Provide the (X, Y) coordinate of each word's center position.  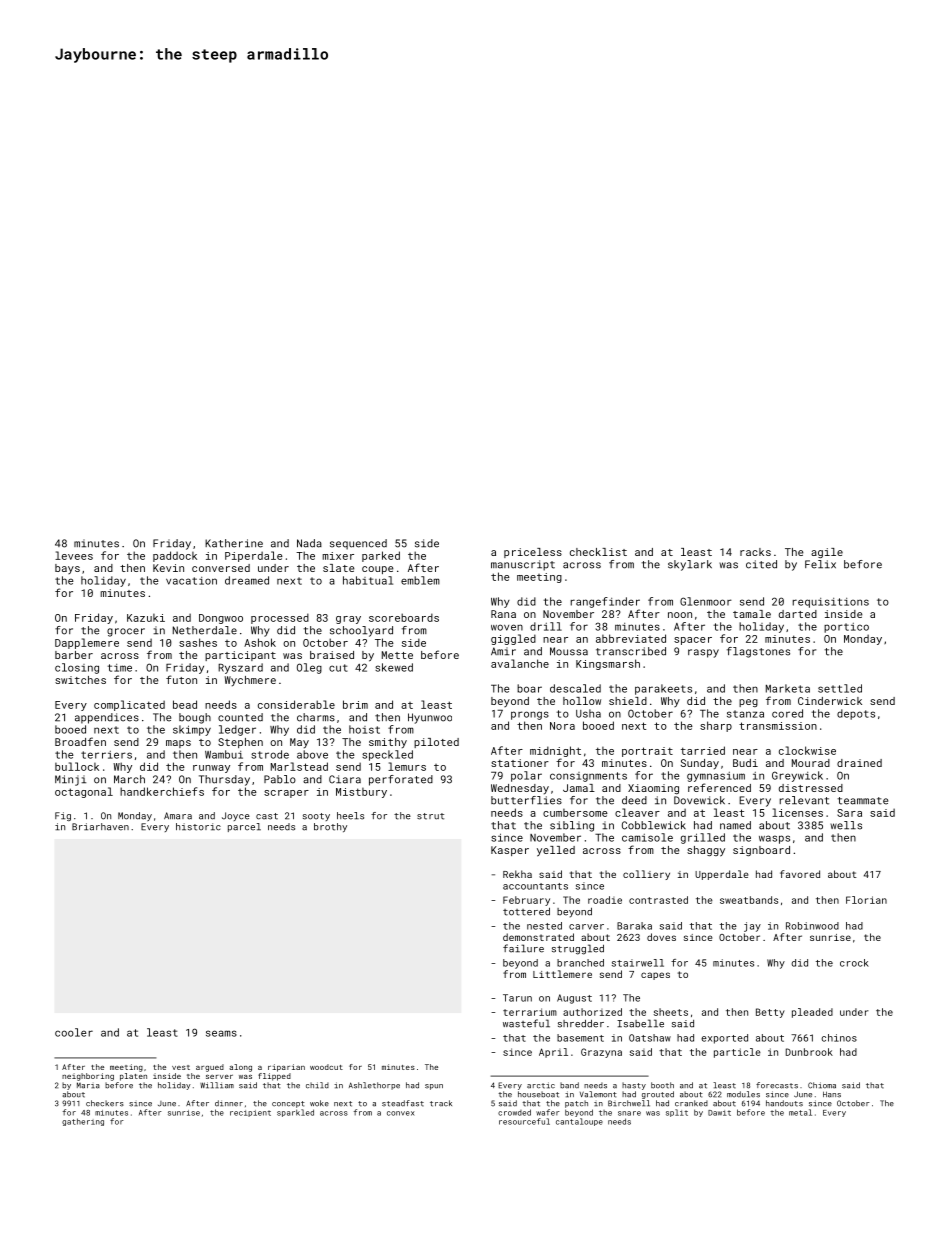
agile (827, 553)
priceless (533, 553)
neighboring (88, 1077)
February (526, 901)
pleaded (812, 1013)
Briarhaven (100, 827)
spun (434, 1087)
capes (655, 976)
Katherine (234, 543)
